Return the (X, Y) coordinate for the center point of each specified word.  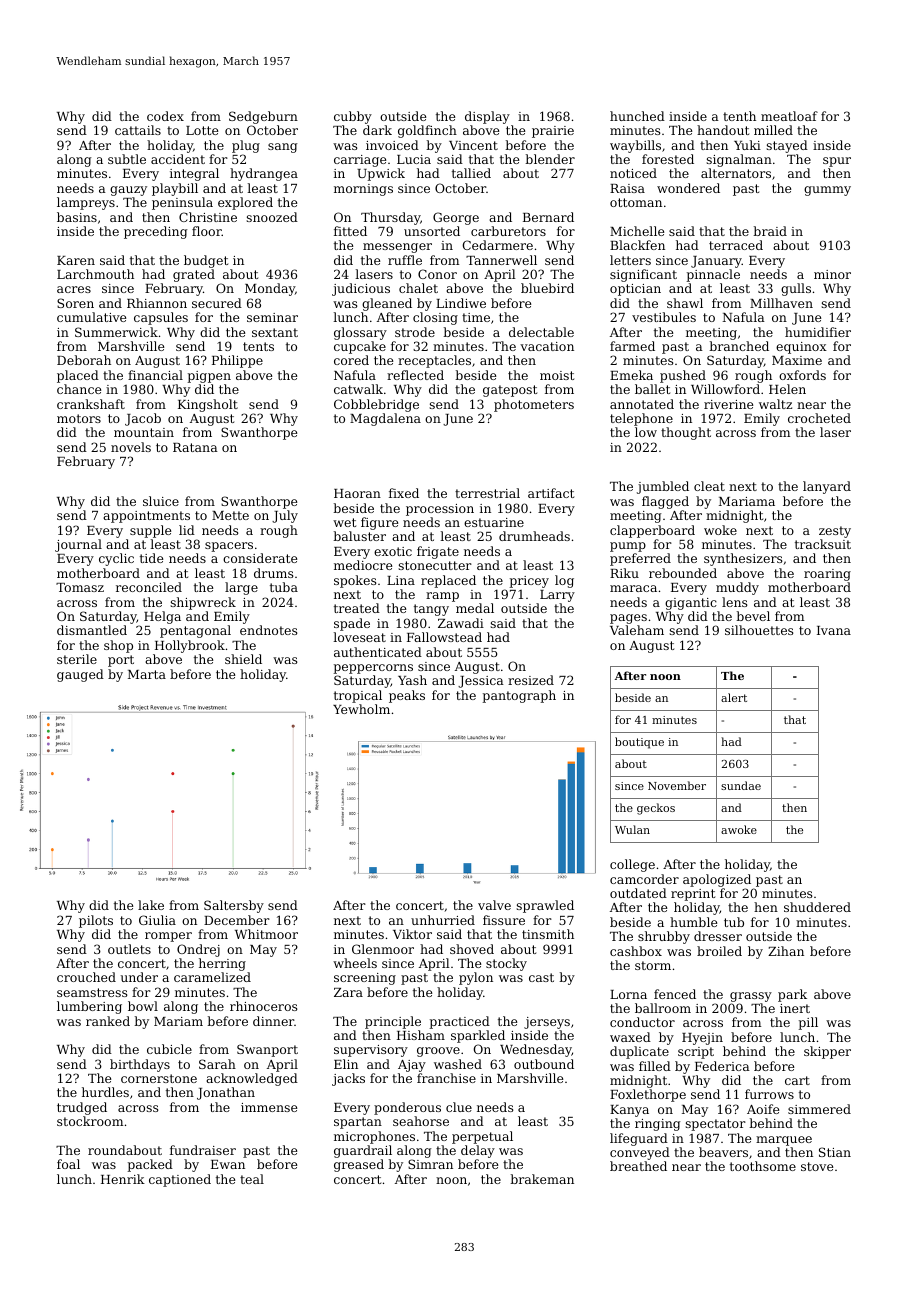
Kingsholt (208, 405)
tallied (471, 173)
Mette (230, 515)
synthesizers (743, 559)
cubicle (169, 1049)
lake (151, 905)
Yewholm (361, 709)
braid (770, 231)
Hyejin (702, 1039)
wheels (355, 963)
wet (344, 522)
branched (739, 346)
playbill (175, 189)
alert (734, 697)
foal (68, 1164)
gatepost (510, 391)
